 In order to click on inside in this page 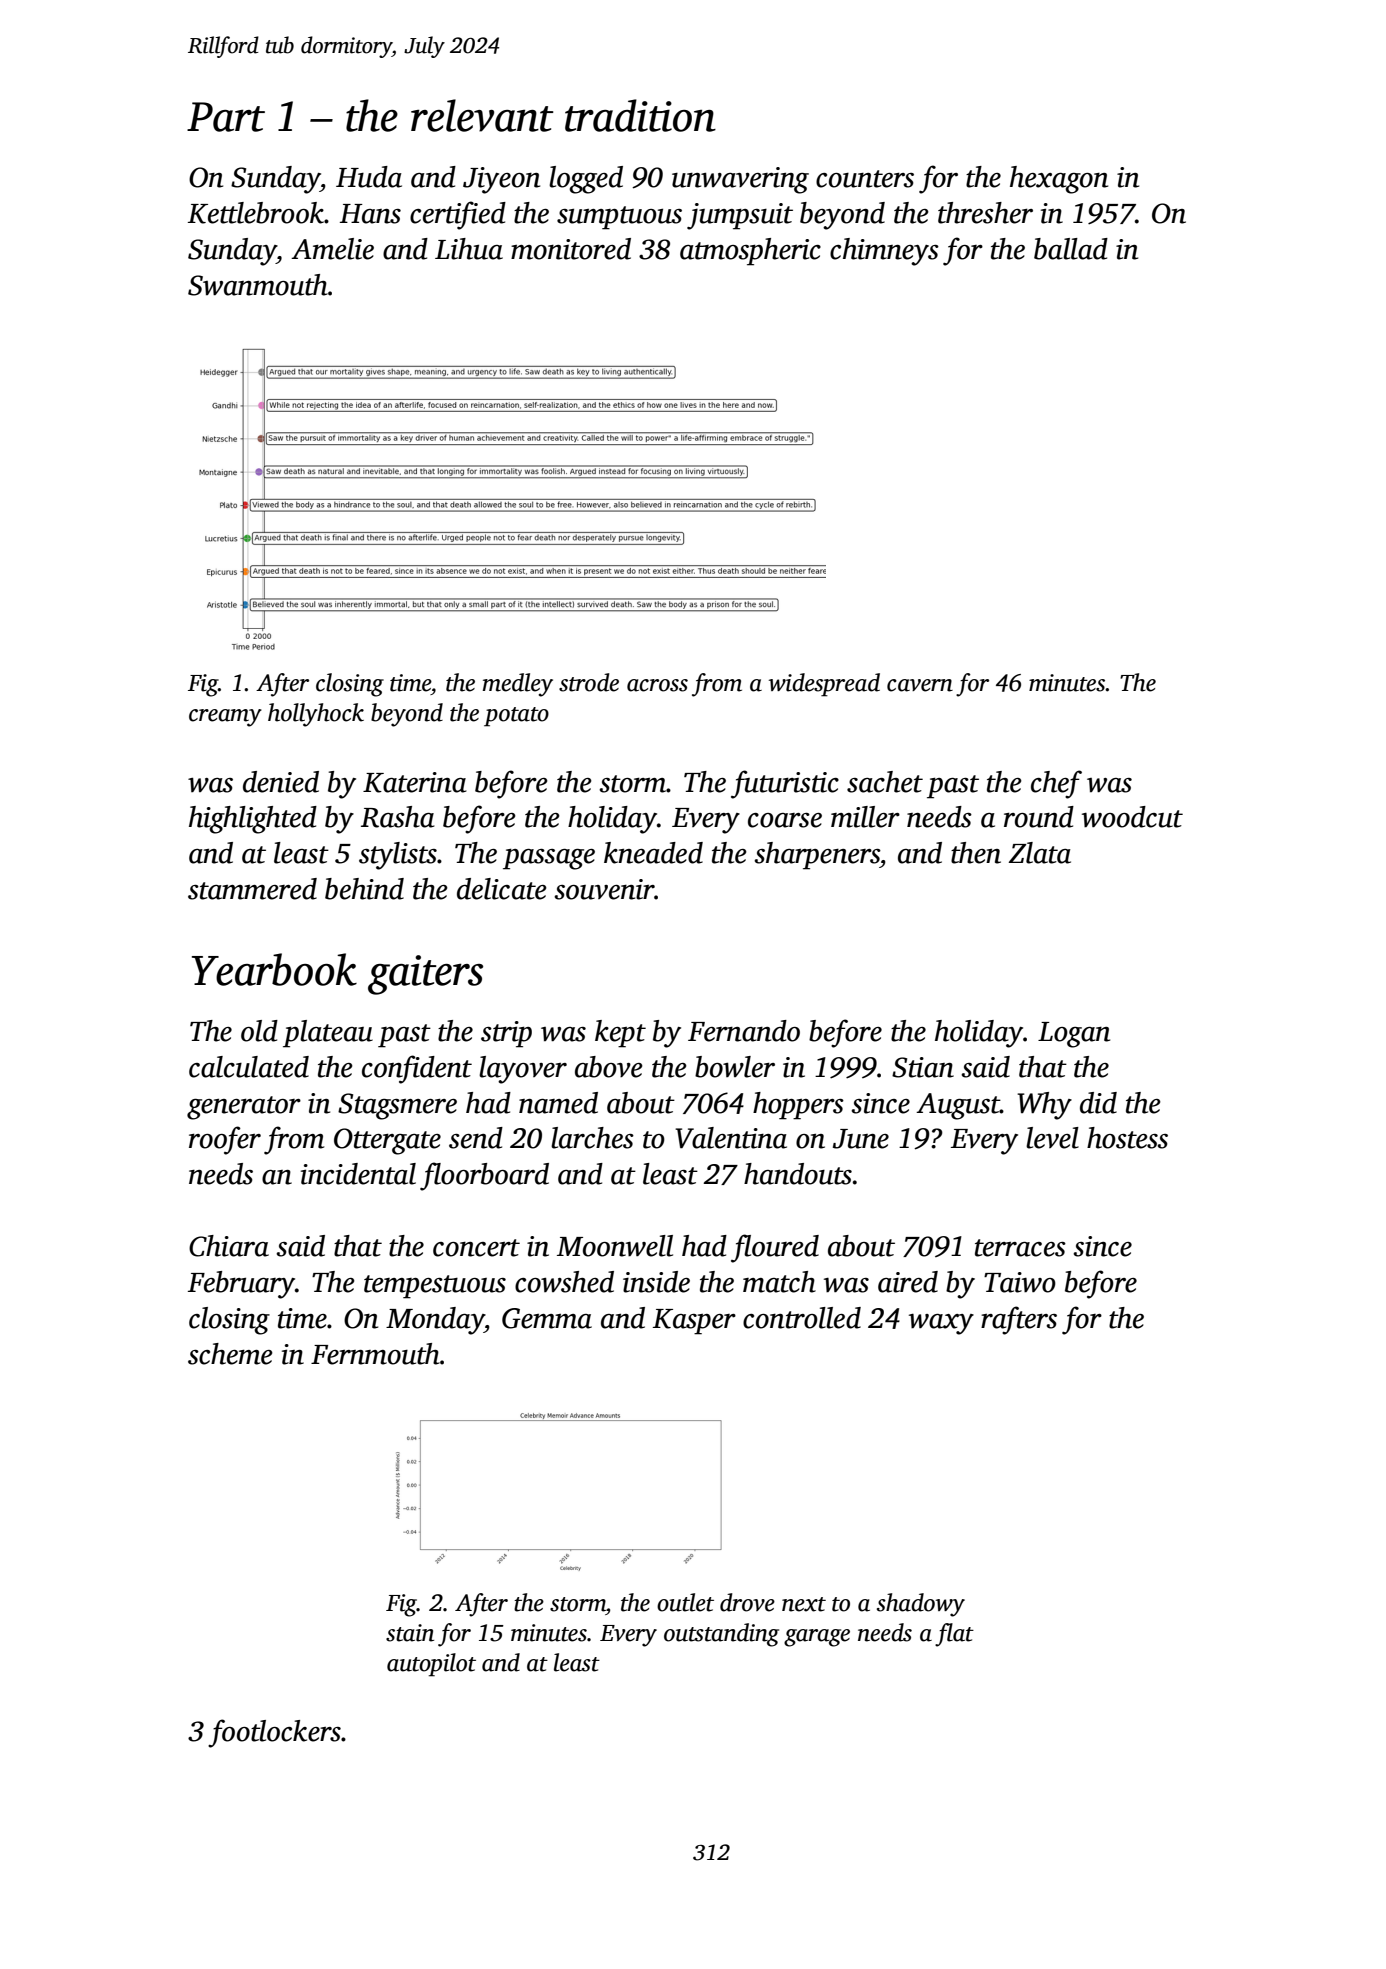, I will do `click(656, 1282)`.
